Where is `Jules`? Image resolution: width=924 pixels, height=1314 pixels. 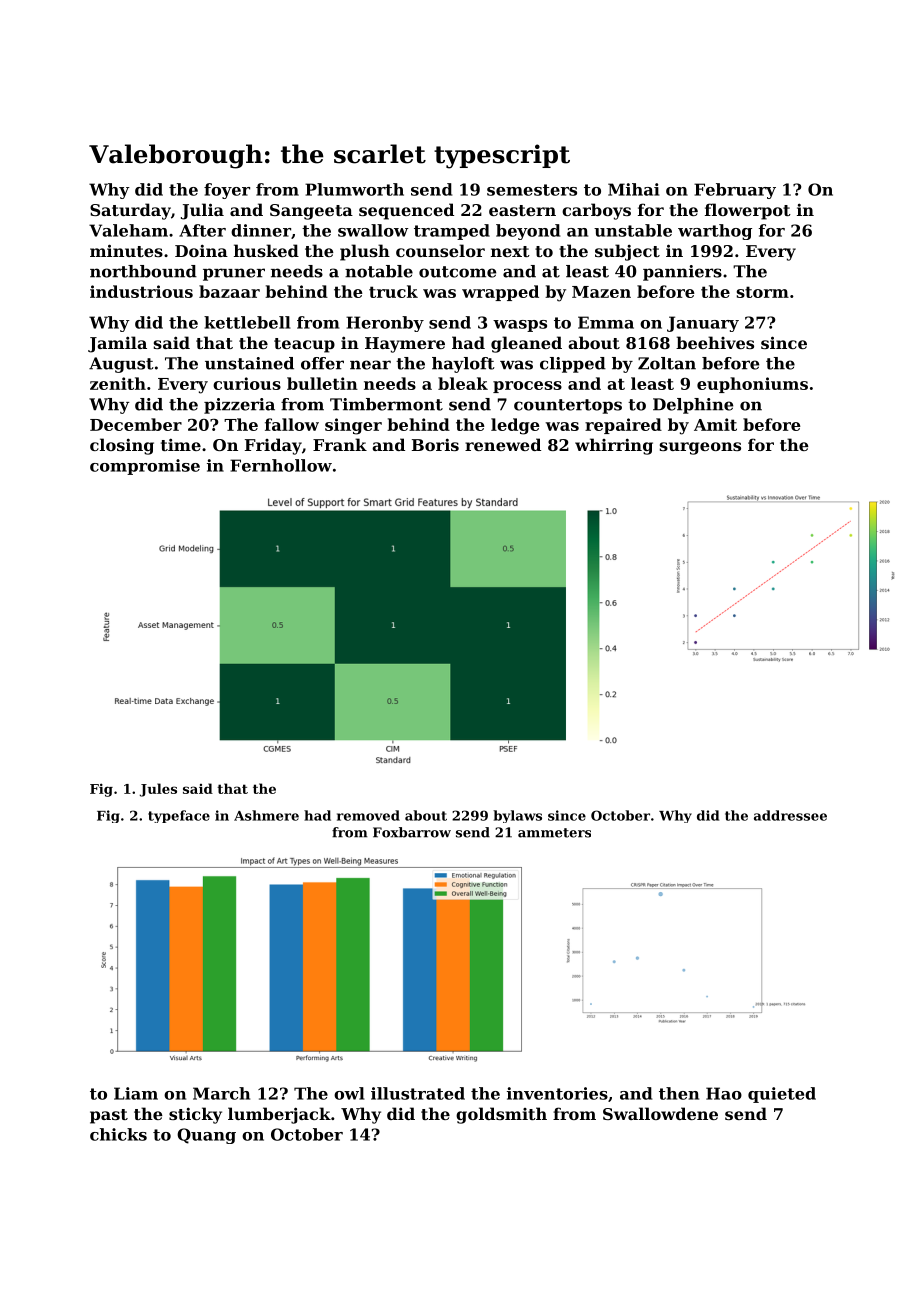
Jules is located at coordinates (158, 790).
